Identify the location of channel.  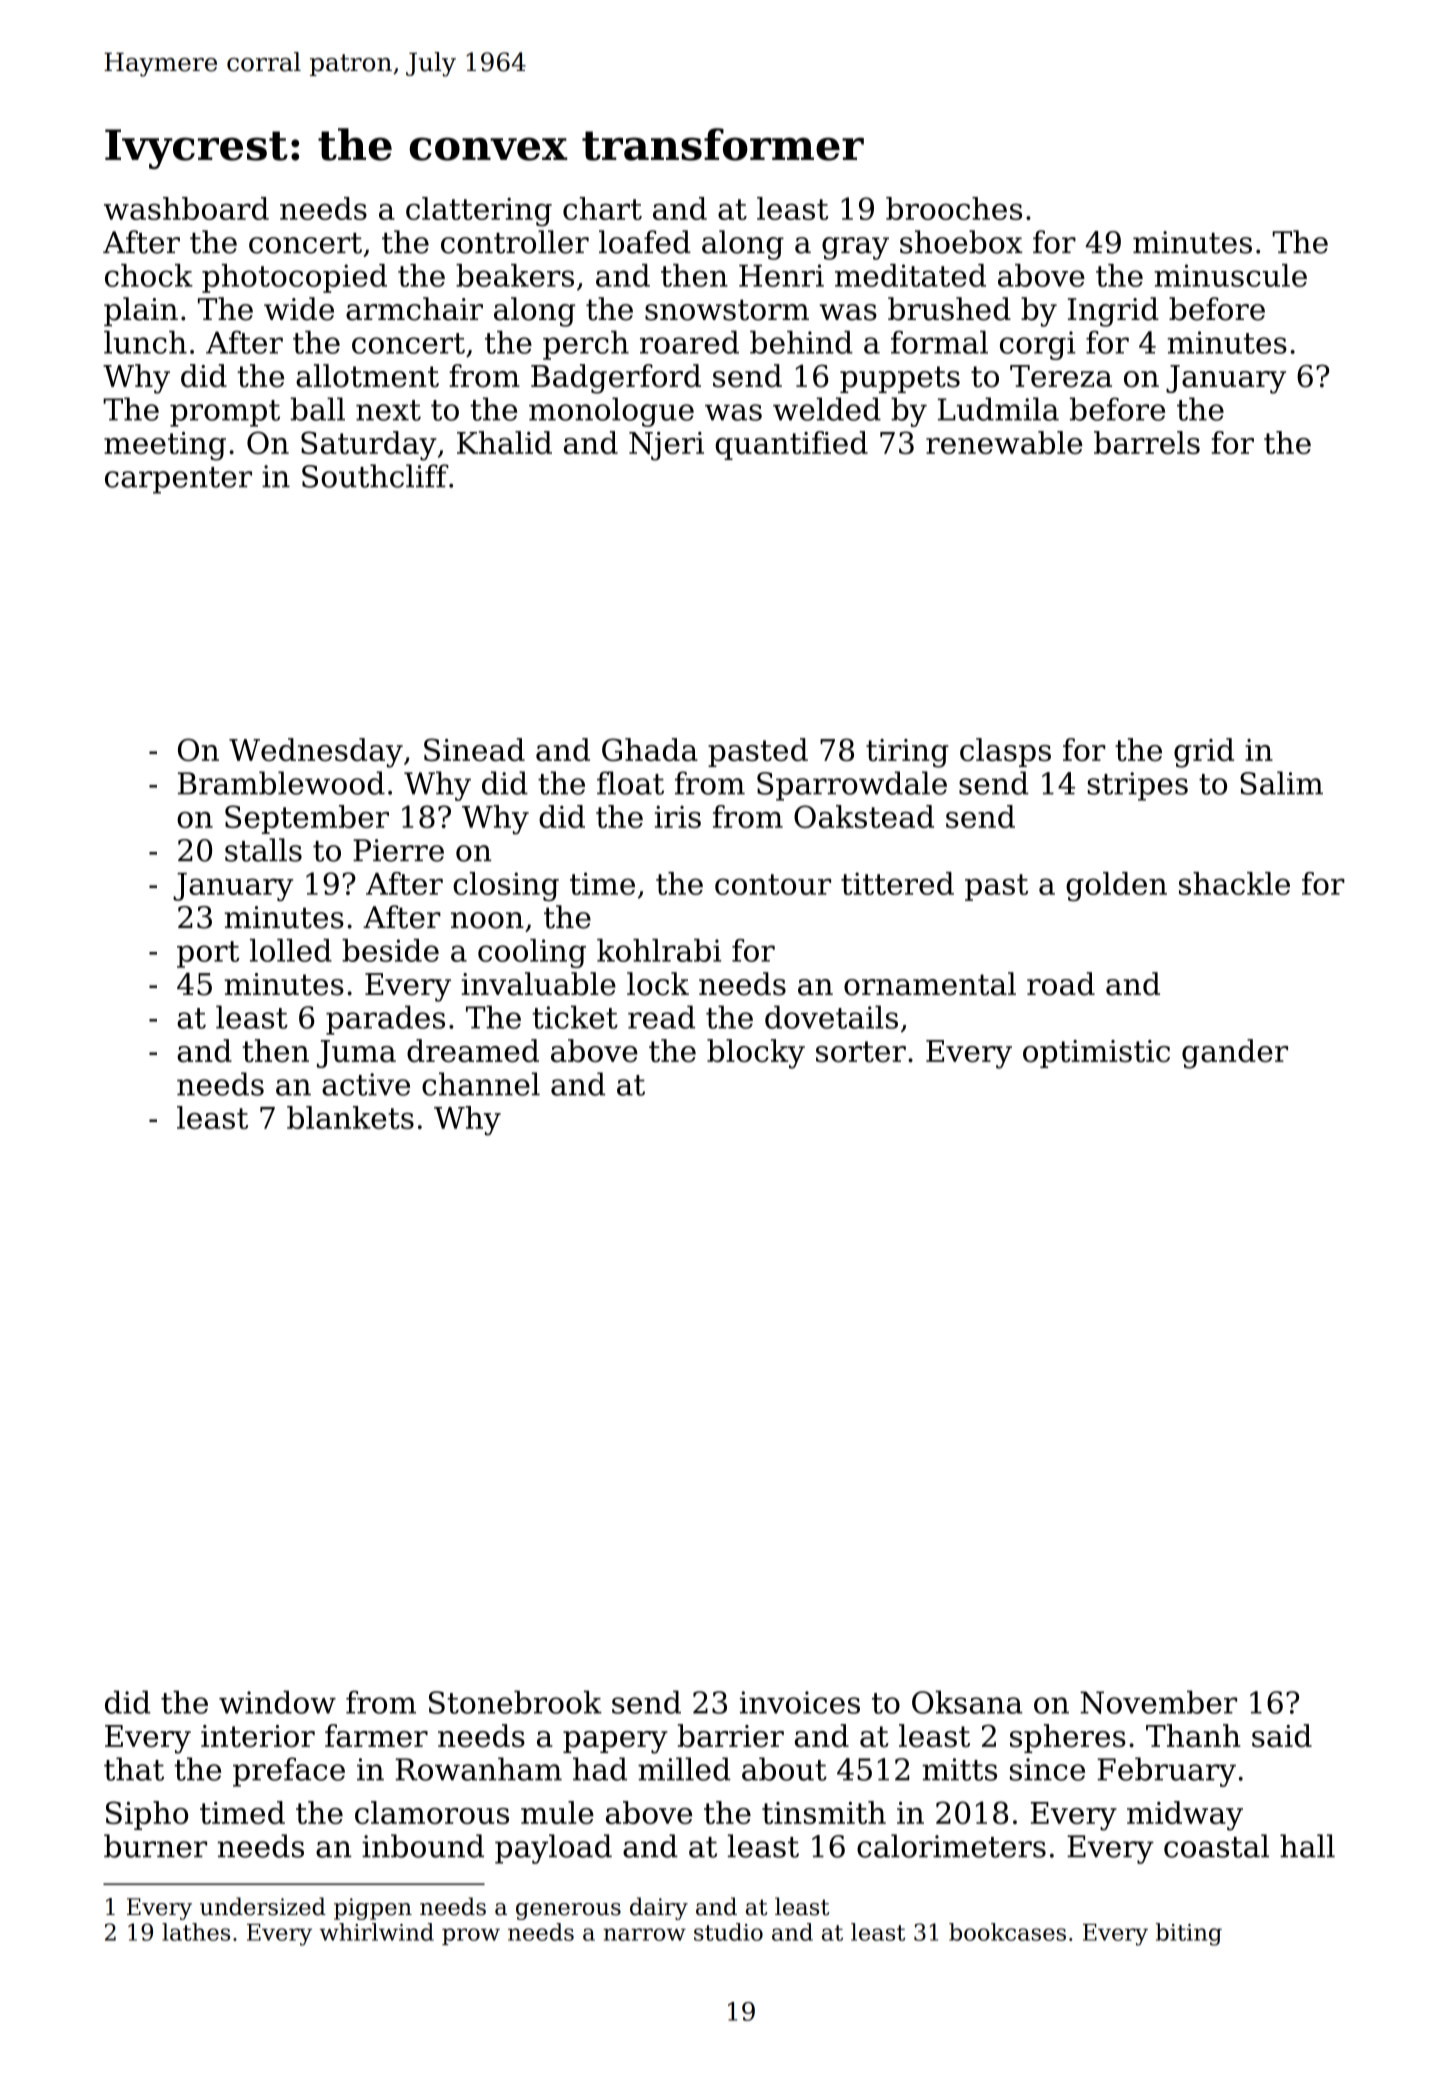
(481, 1084).
